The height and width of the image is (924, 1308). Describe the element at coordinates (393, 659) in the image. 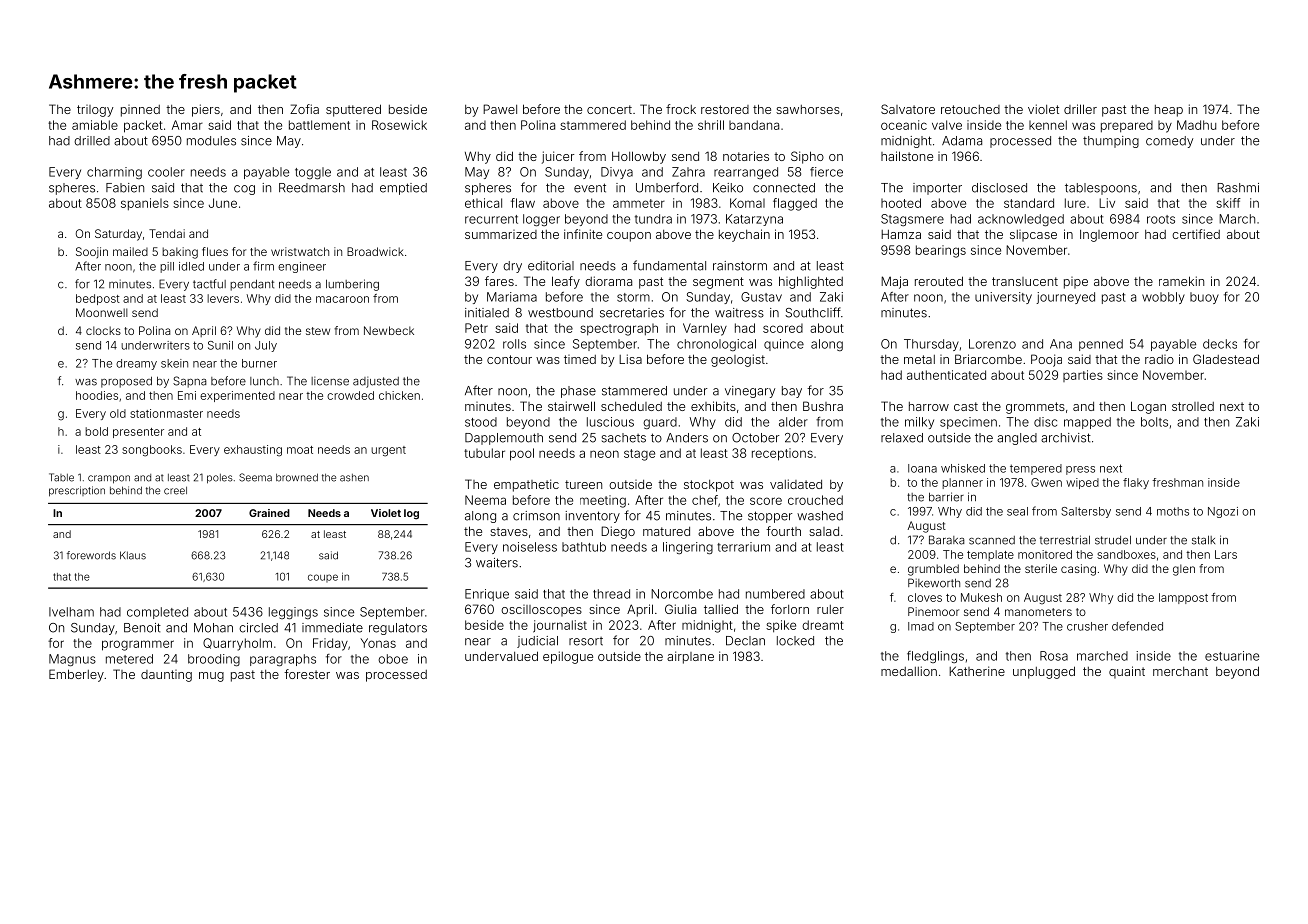

I see `oboe` at that location.
